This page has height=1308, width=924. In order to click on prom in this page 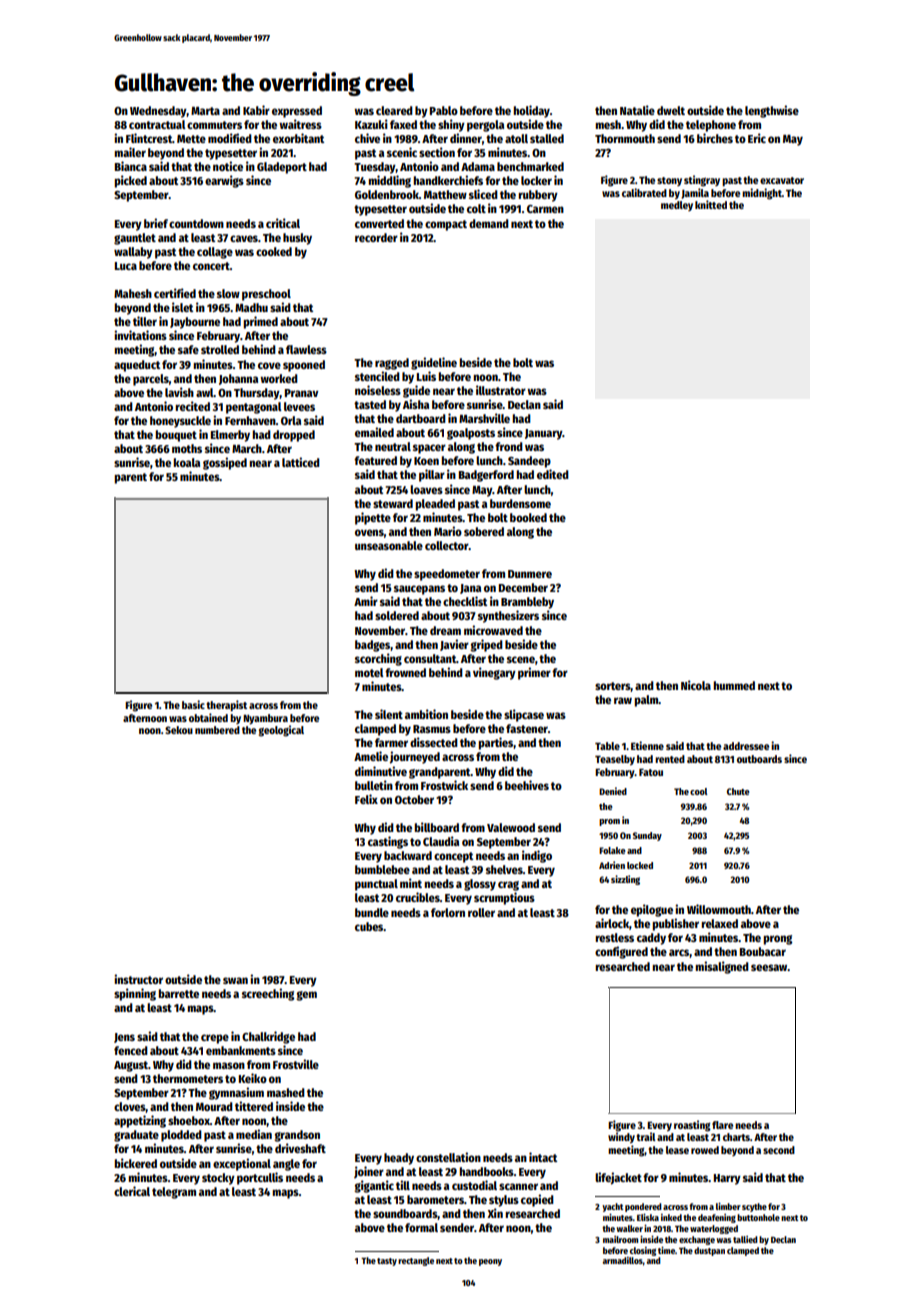, I will do `click(609, 822)`.
